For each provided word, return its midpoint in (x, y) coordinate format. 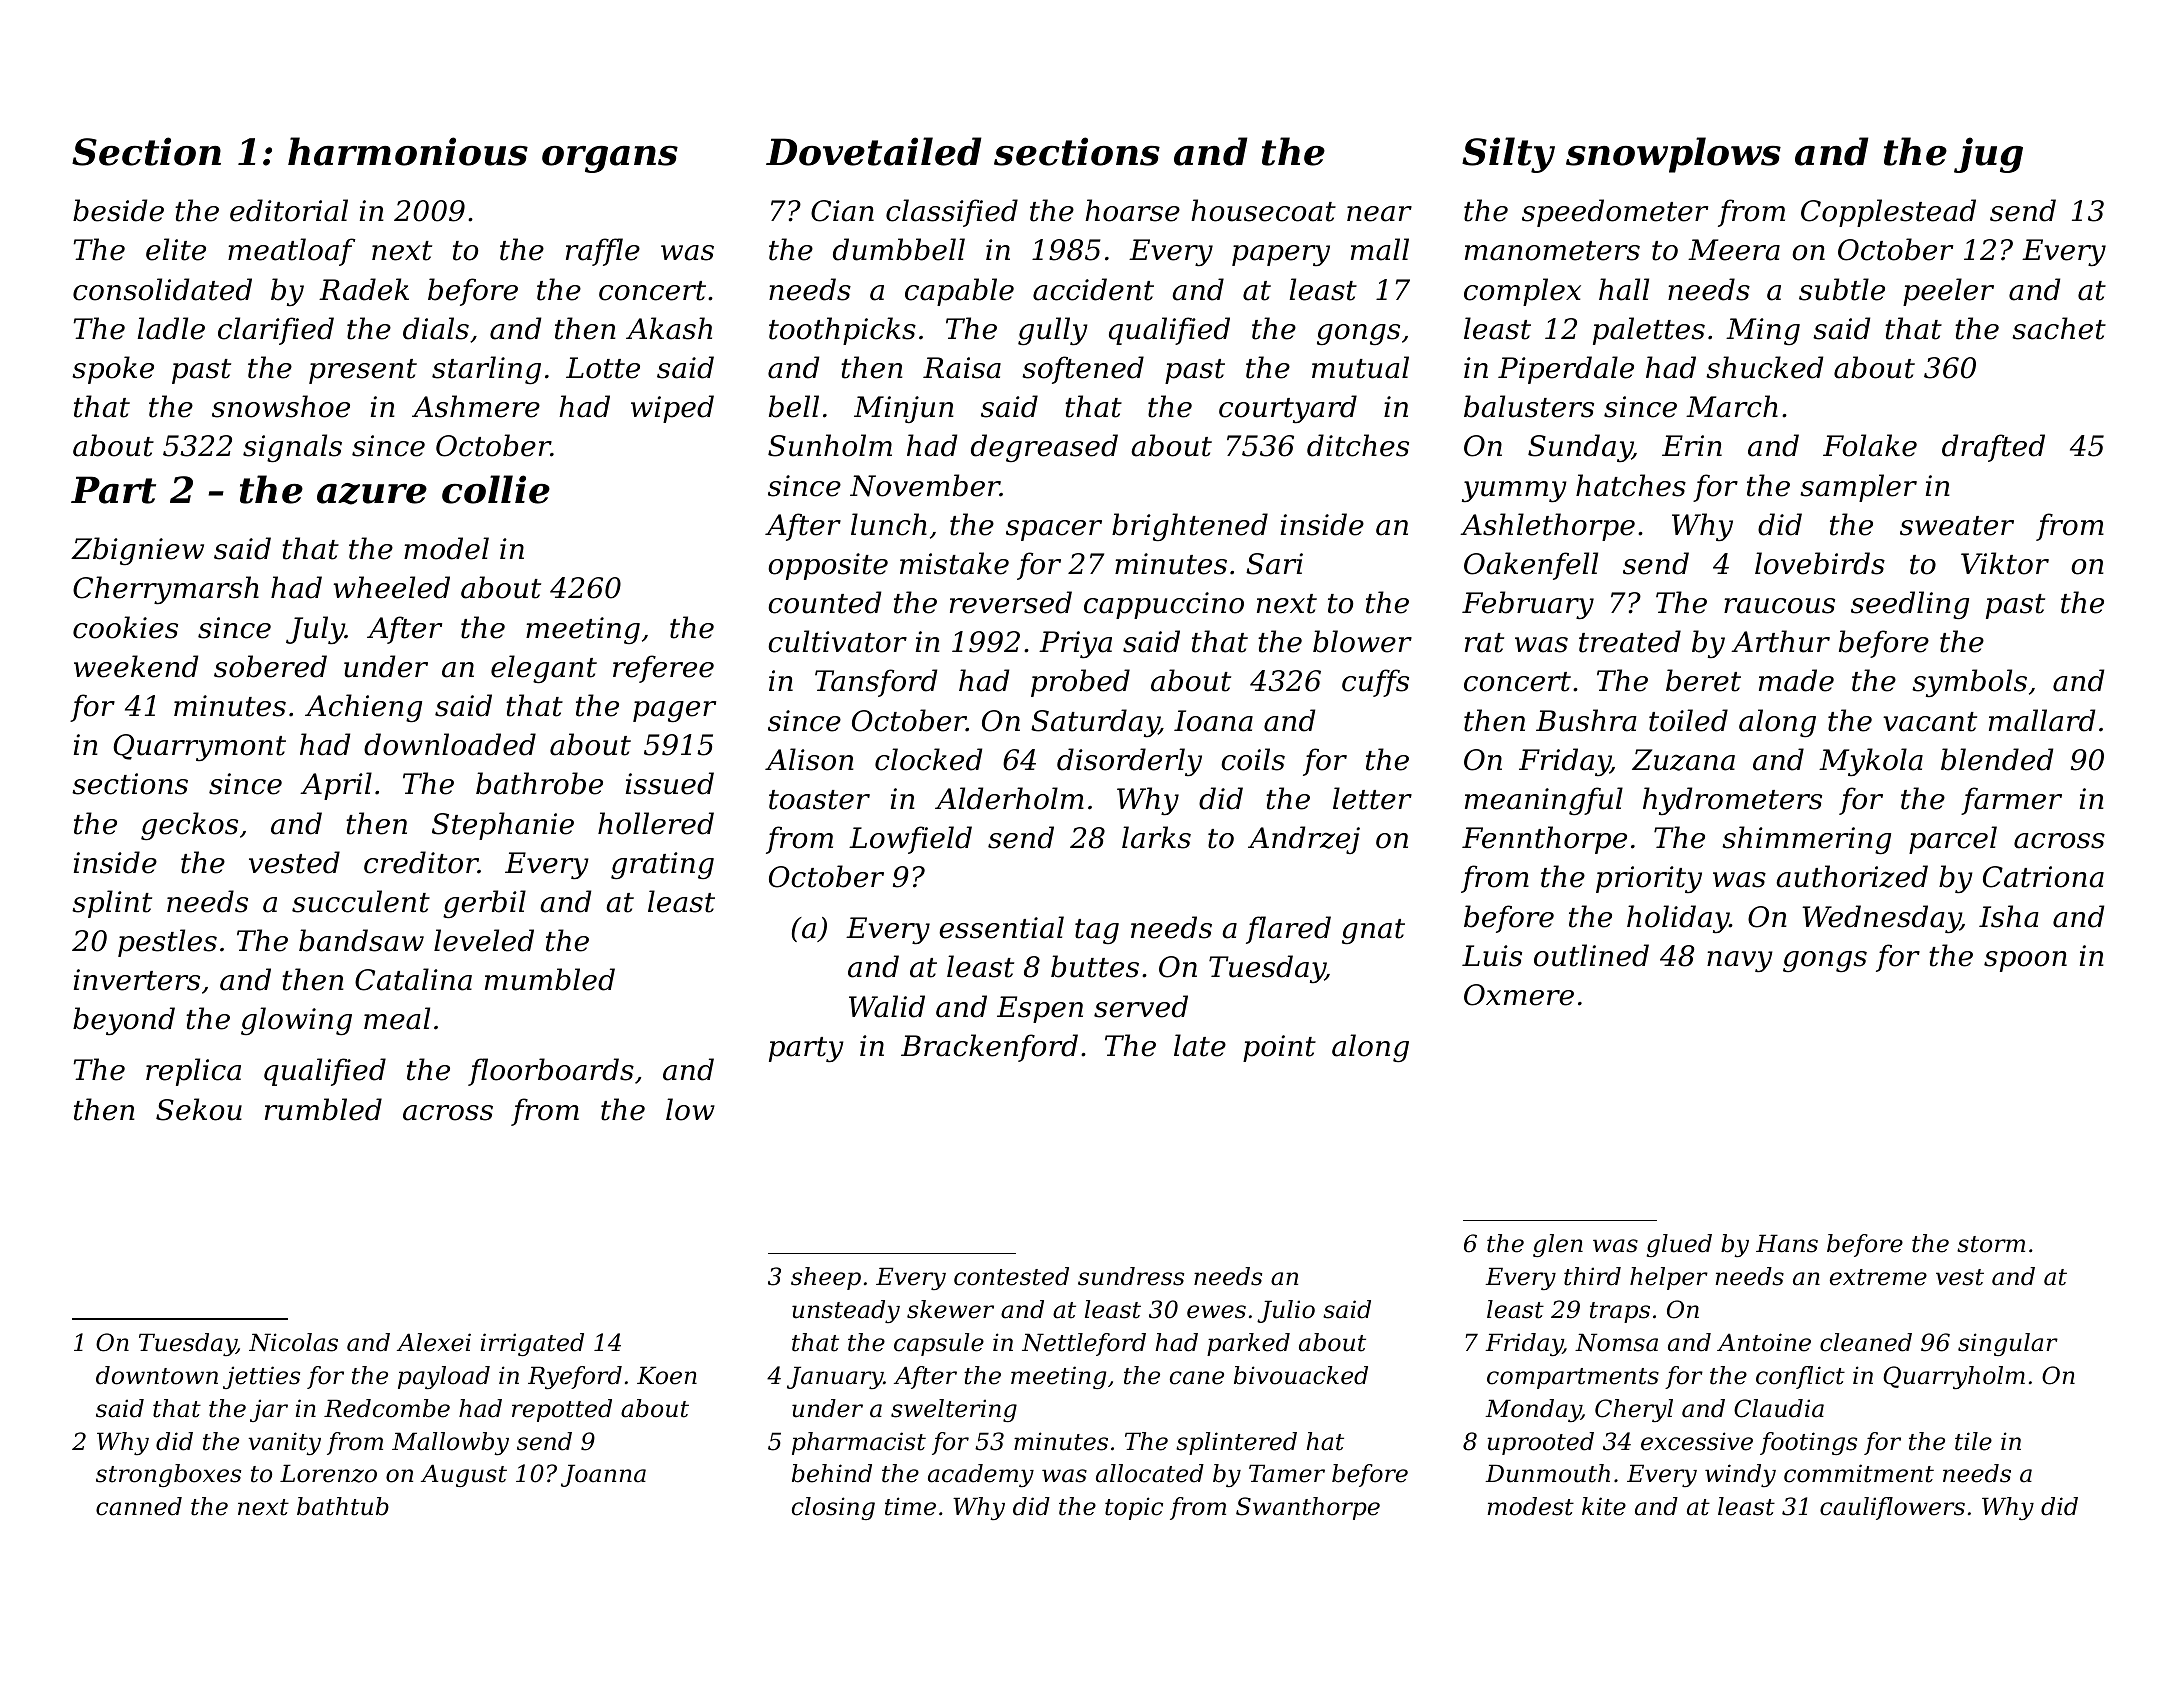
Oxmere (1519, 995)
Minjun (904, 409)
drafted (1993, 448)
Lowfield (910, 840)
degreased (1044, 448)
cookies (125, 627)
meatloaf (291, 252)
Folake (1870, 445)
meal (397, 1018)
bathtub (343, 1506)
